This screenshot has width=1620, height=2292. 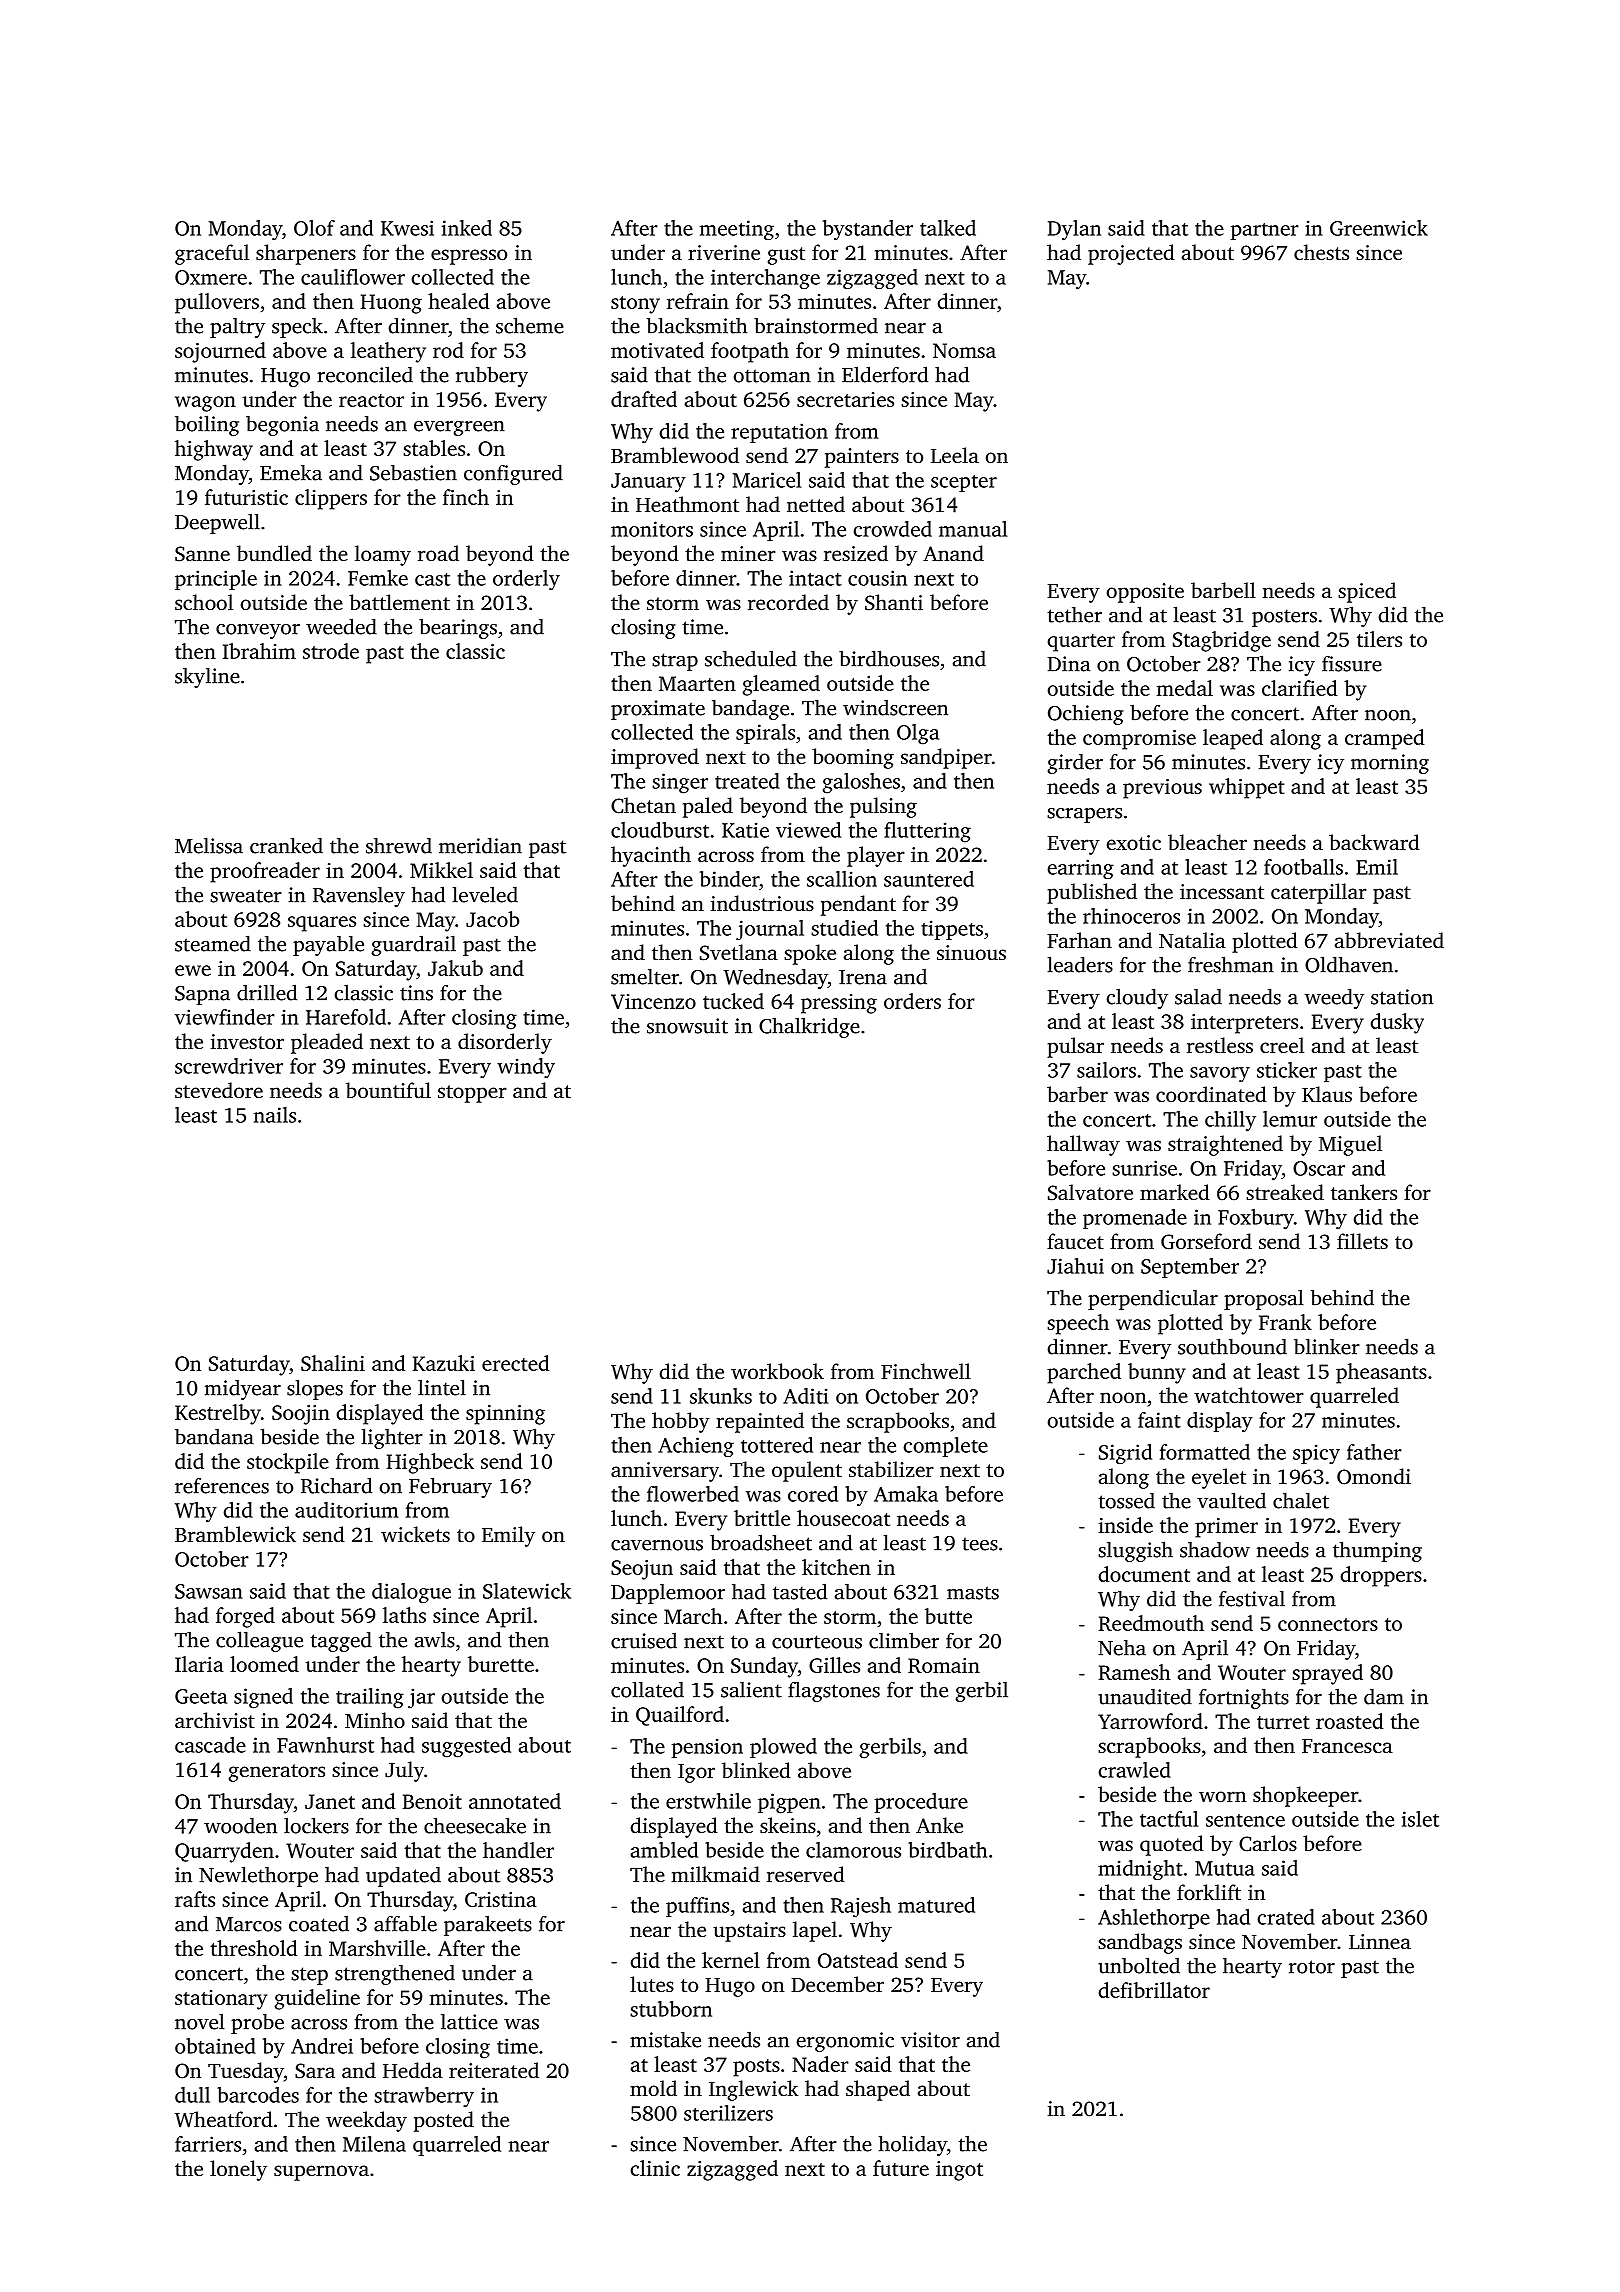 I want to click on configured, so click(x=513, y=474).
